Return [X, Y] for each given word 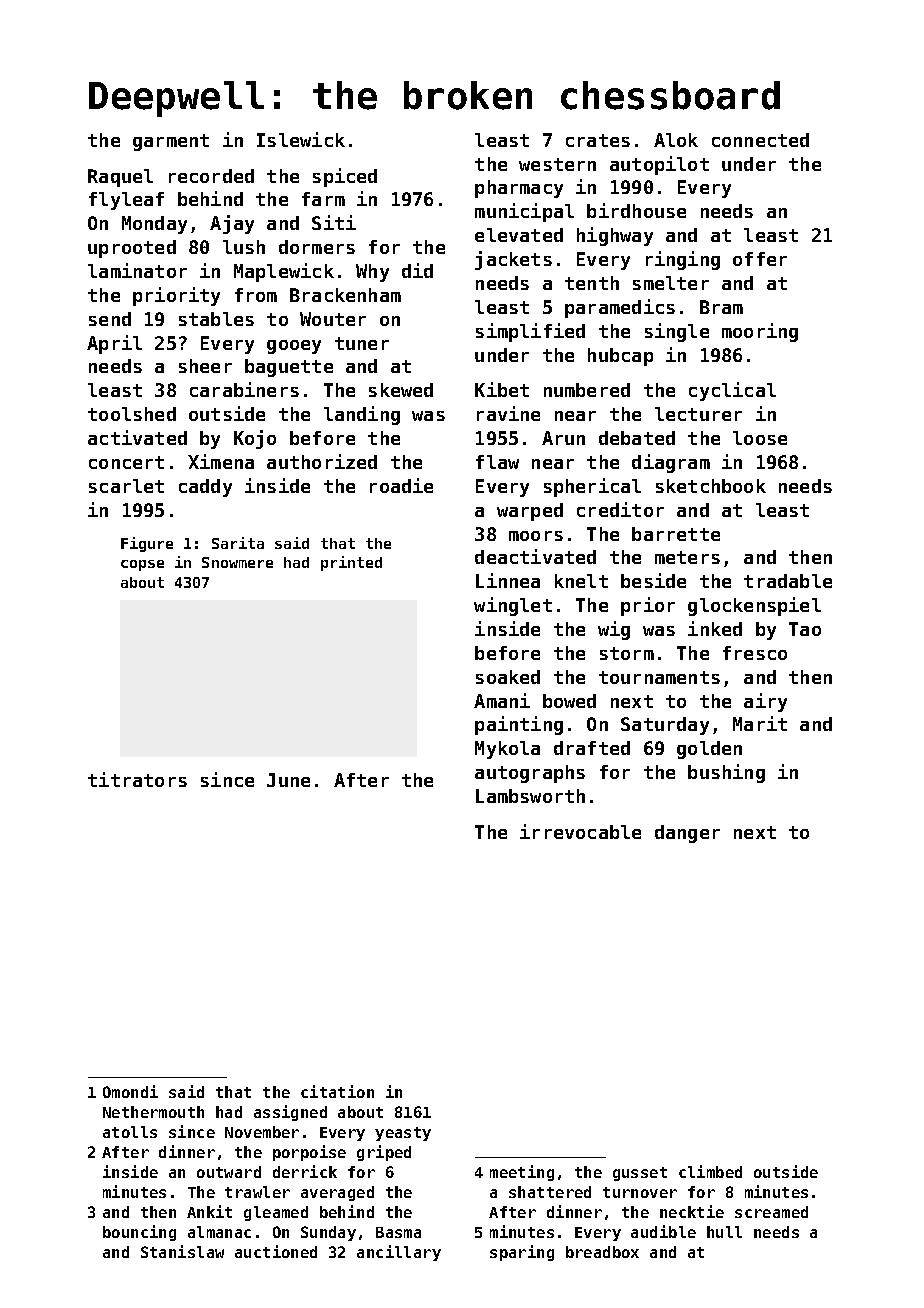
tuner [362, 343]
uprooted [132, 249]
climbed [710, 1171]
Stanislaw [182, 1251]
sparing [522, 1253]
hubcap [620, 357]
